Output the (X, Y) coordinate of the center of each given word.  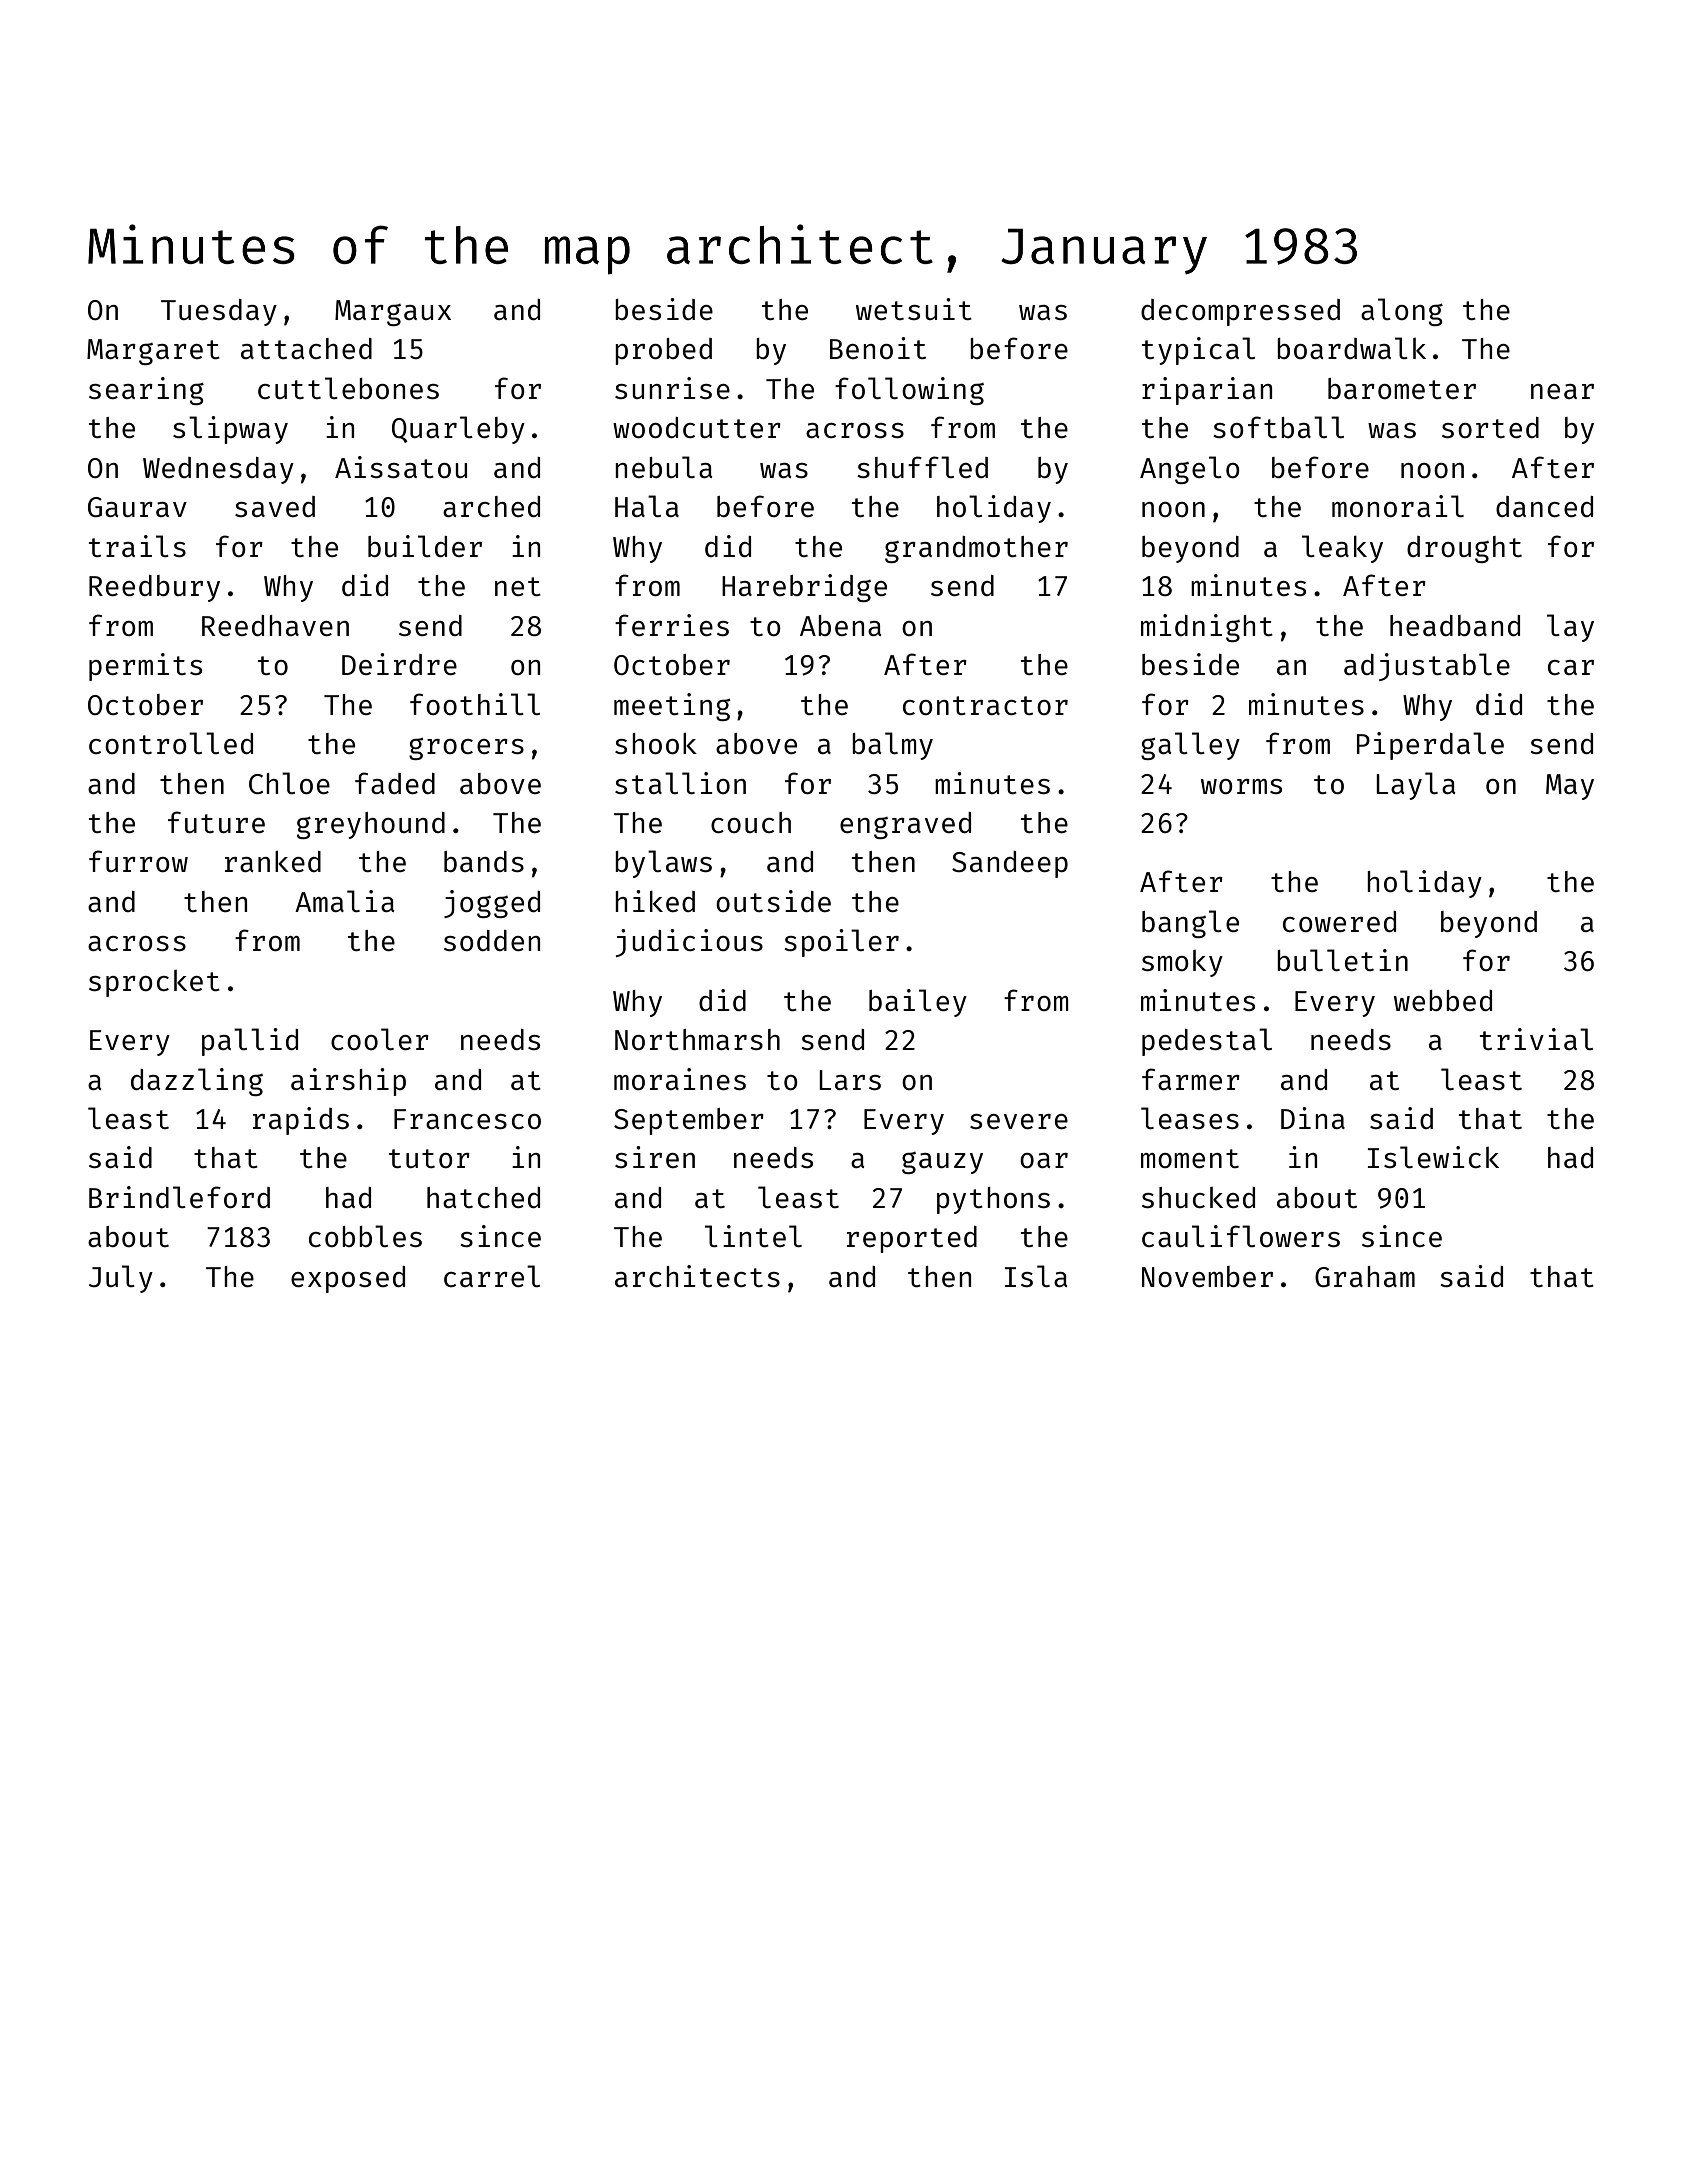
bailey (918, 1003)
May (1570, 787)
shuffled (922, 467)
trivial (1536, 1039)
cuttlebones (348, 388)
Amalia (345, 901)
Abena (841, 625)
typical (1198, 351)
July (121, 1279)
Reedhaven (275, 625)
